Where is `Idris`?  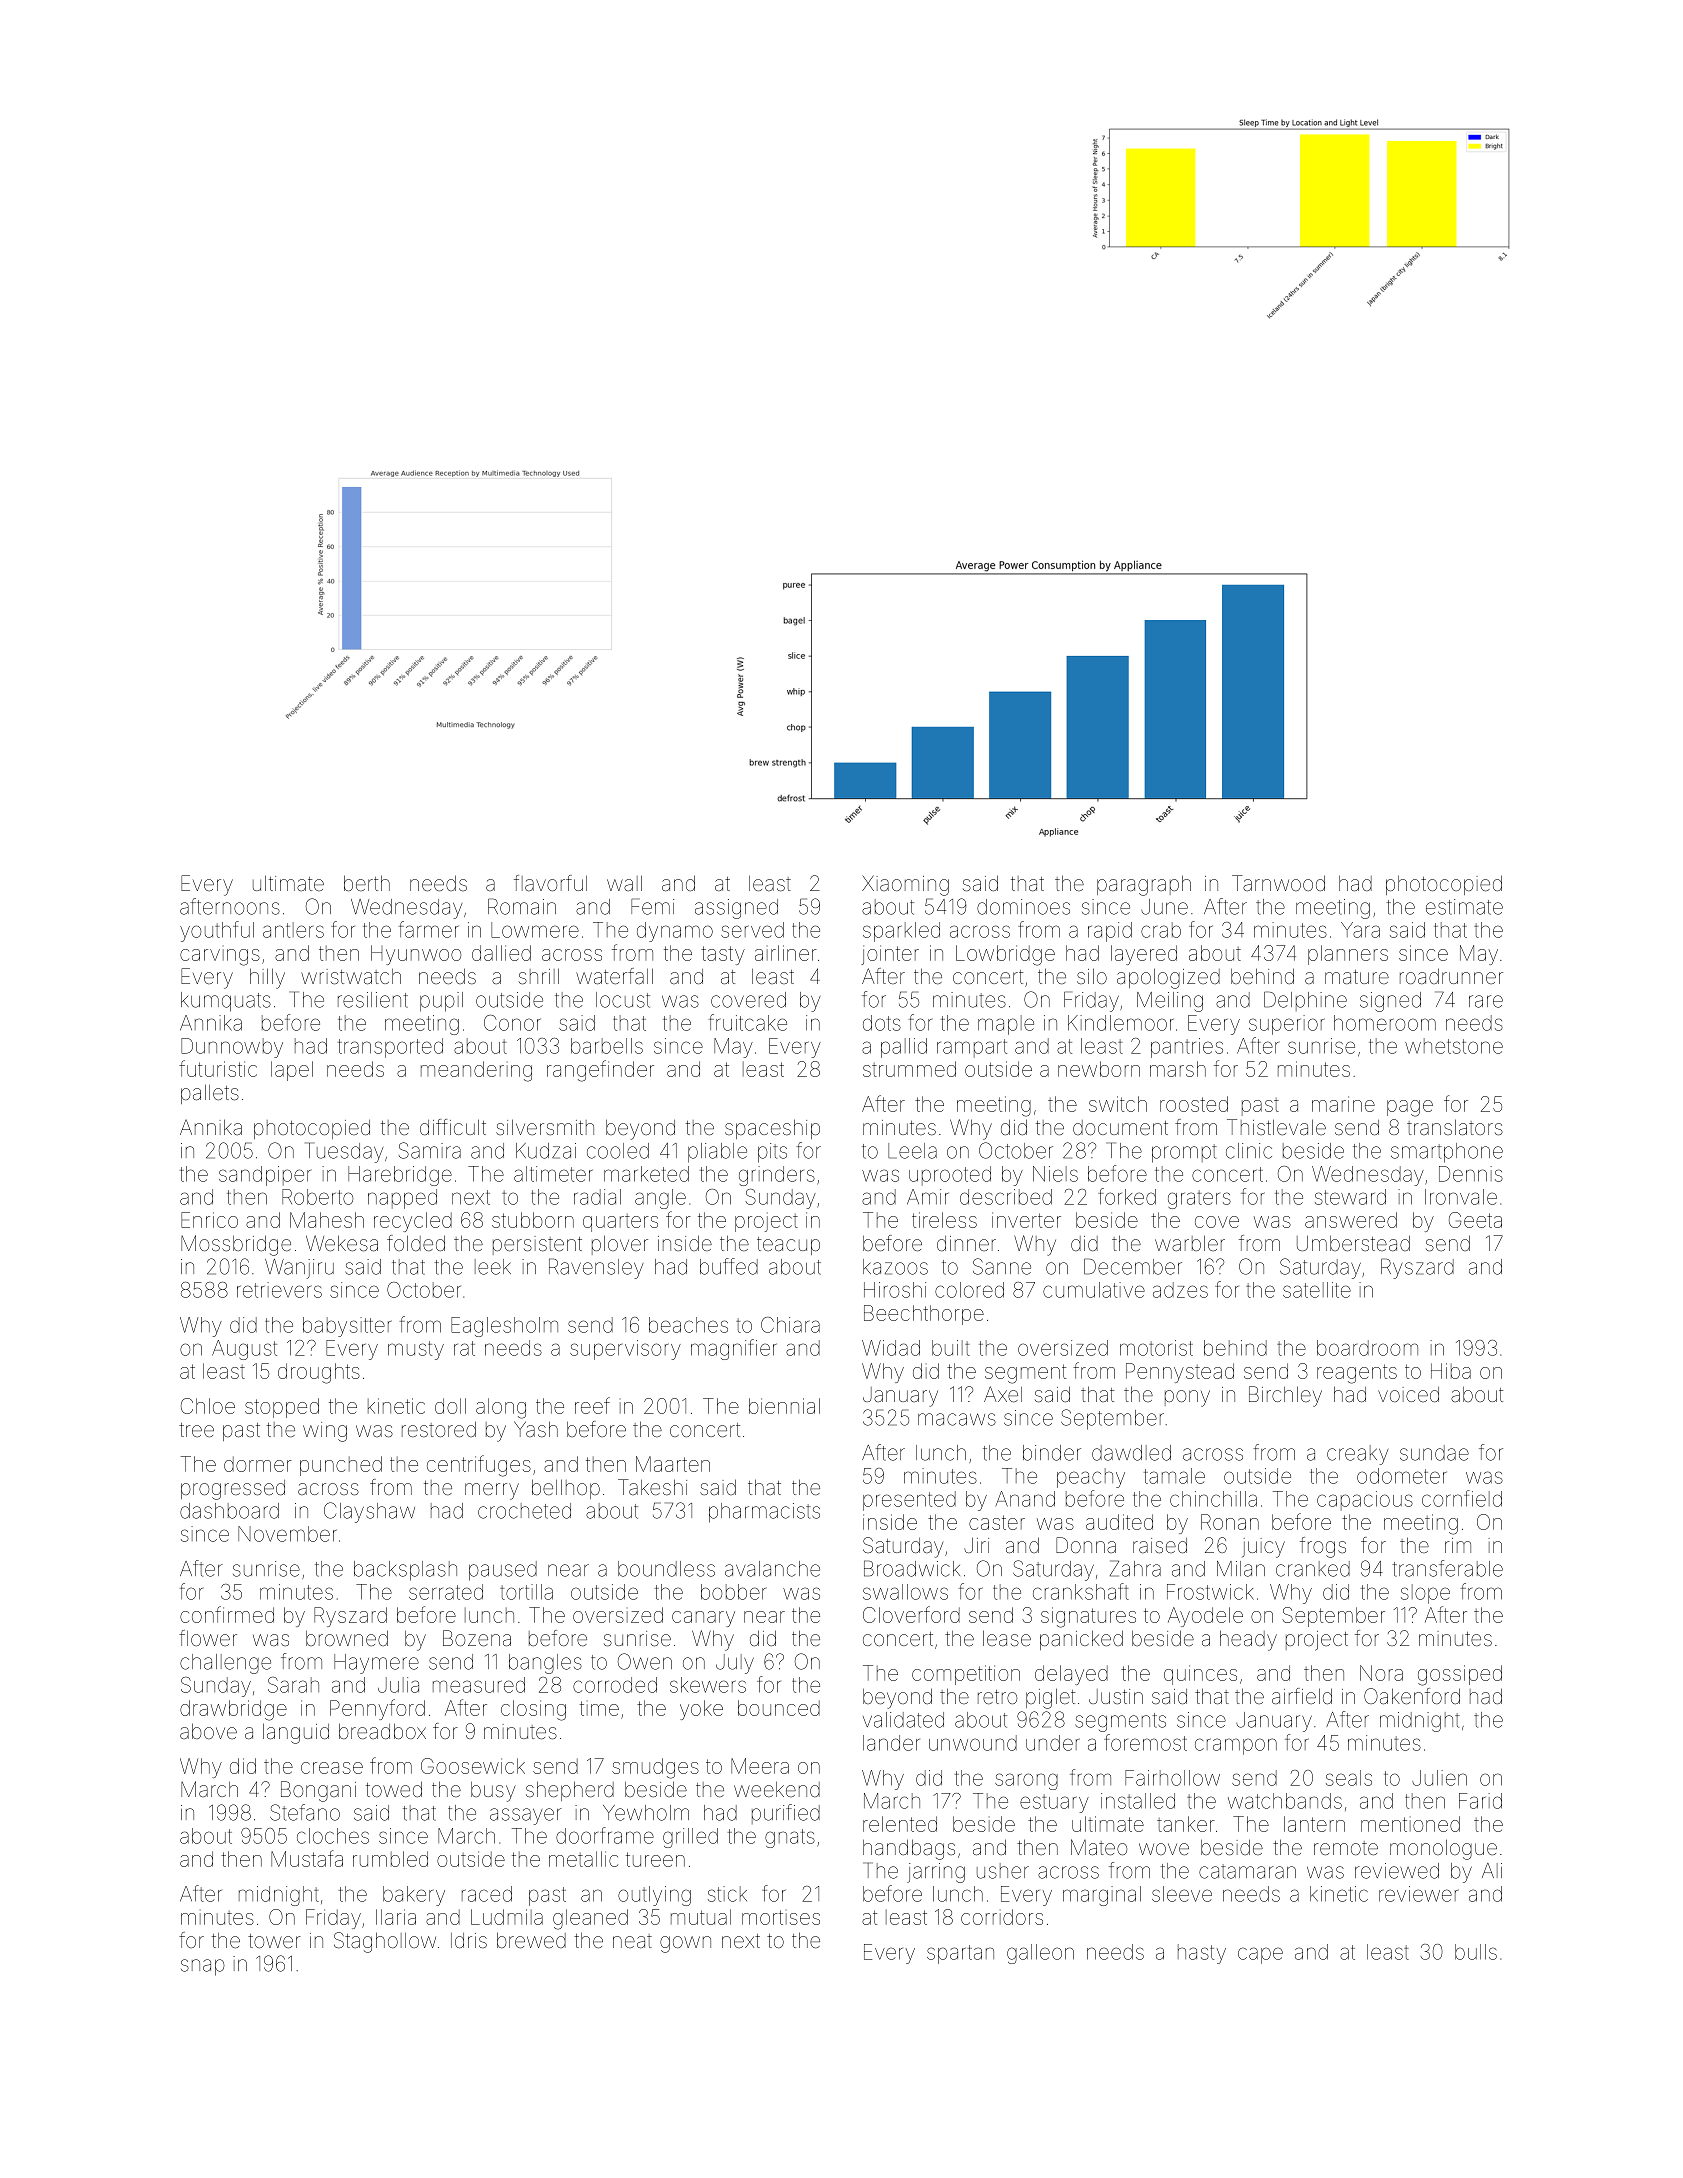
Idris is located at coordinates (469, 1940).
